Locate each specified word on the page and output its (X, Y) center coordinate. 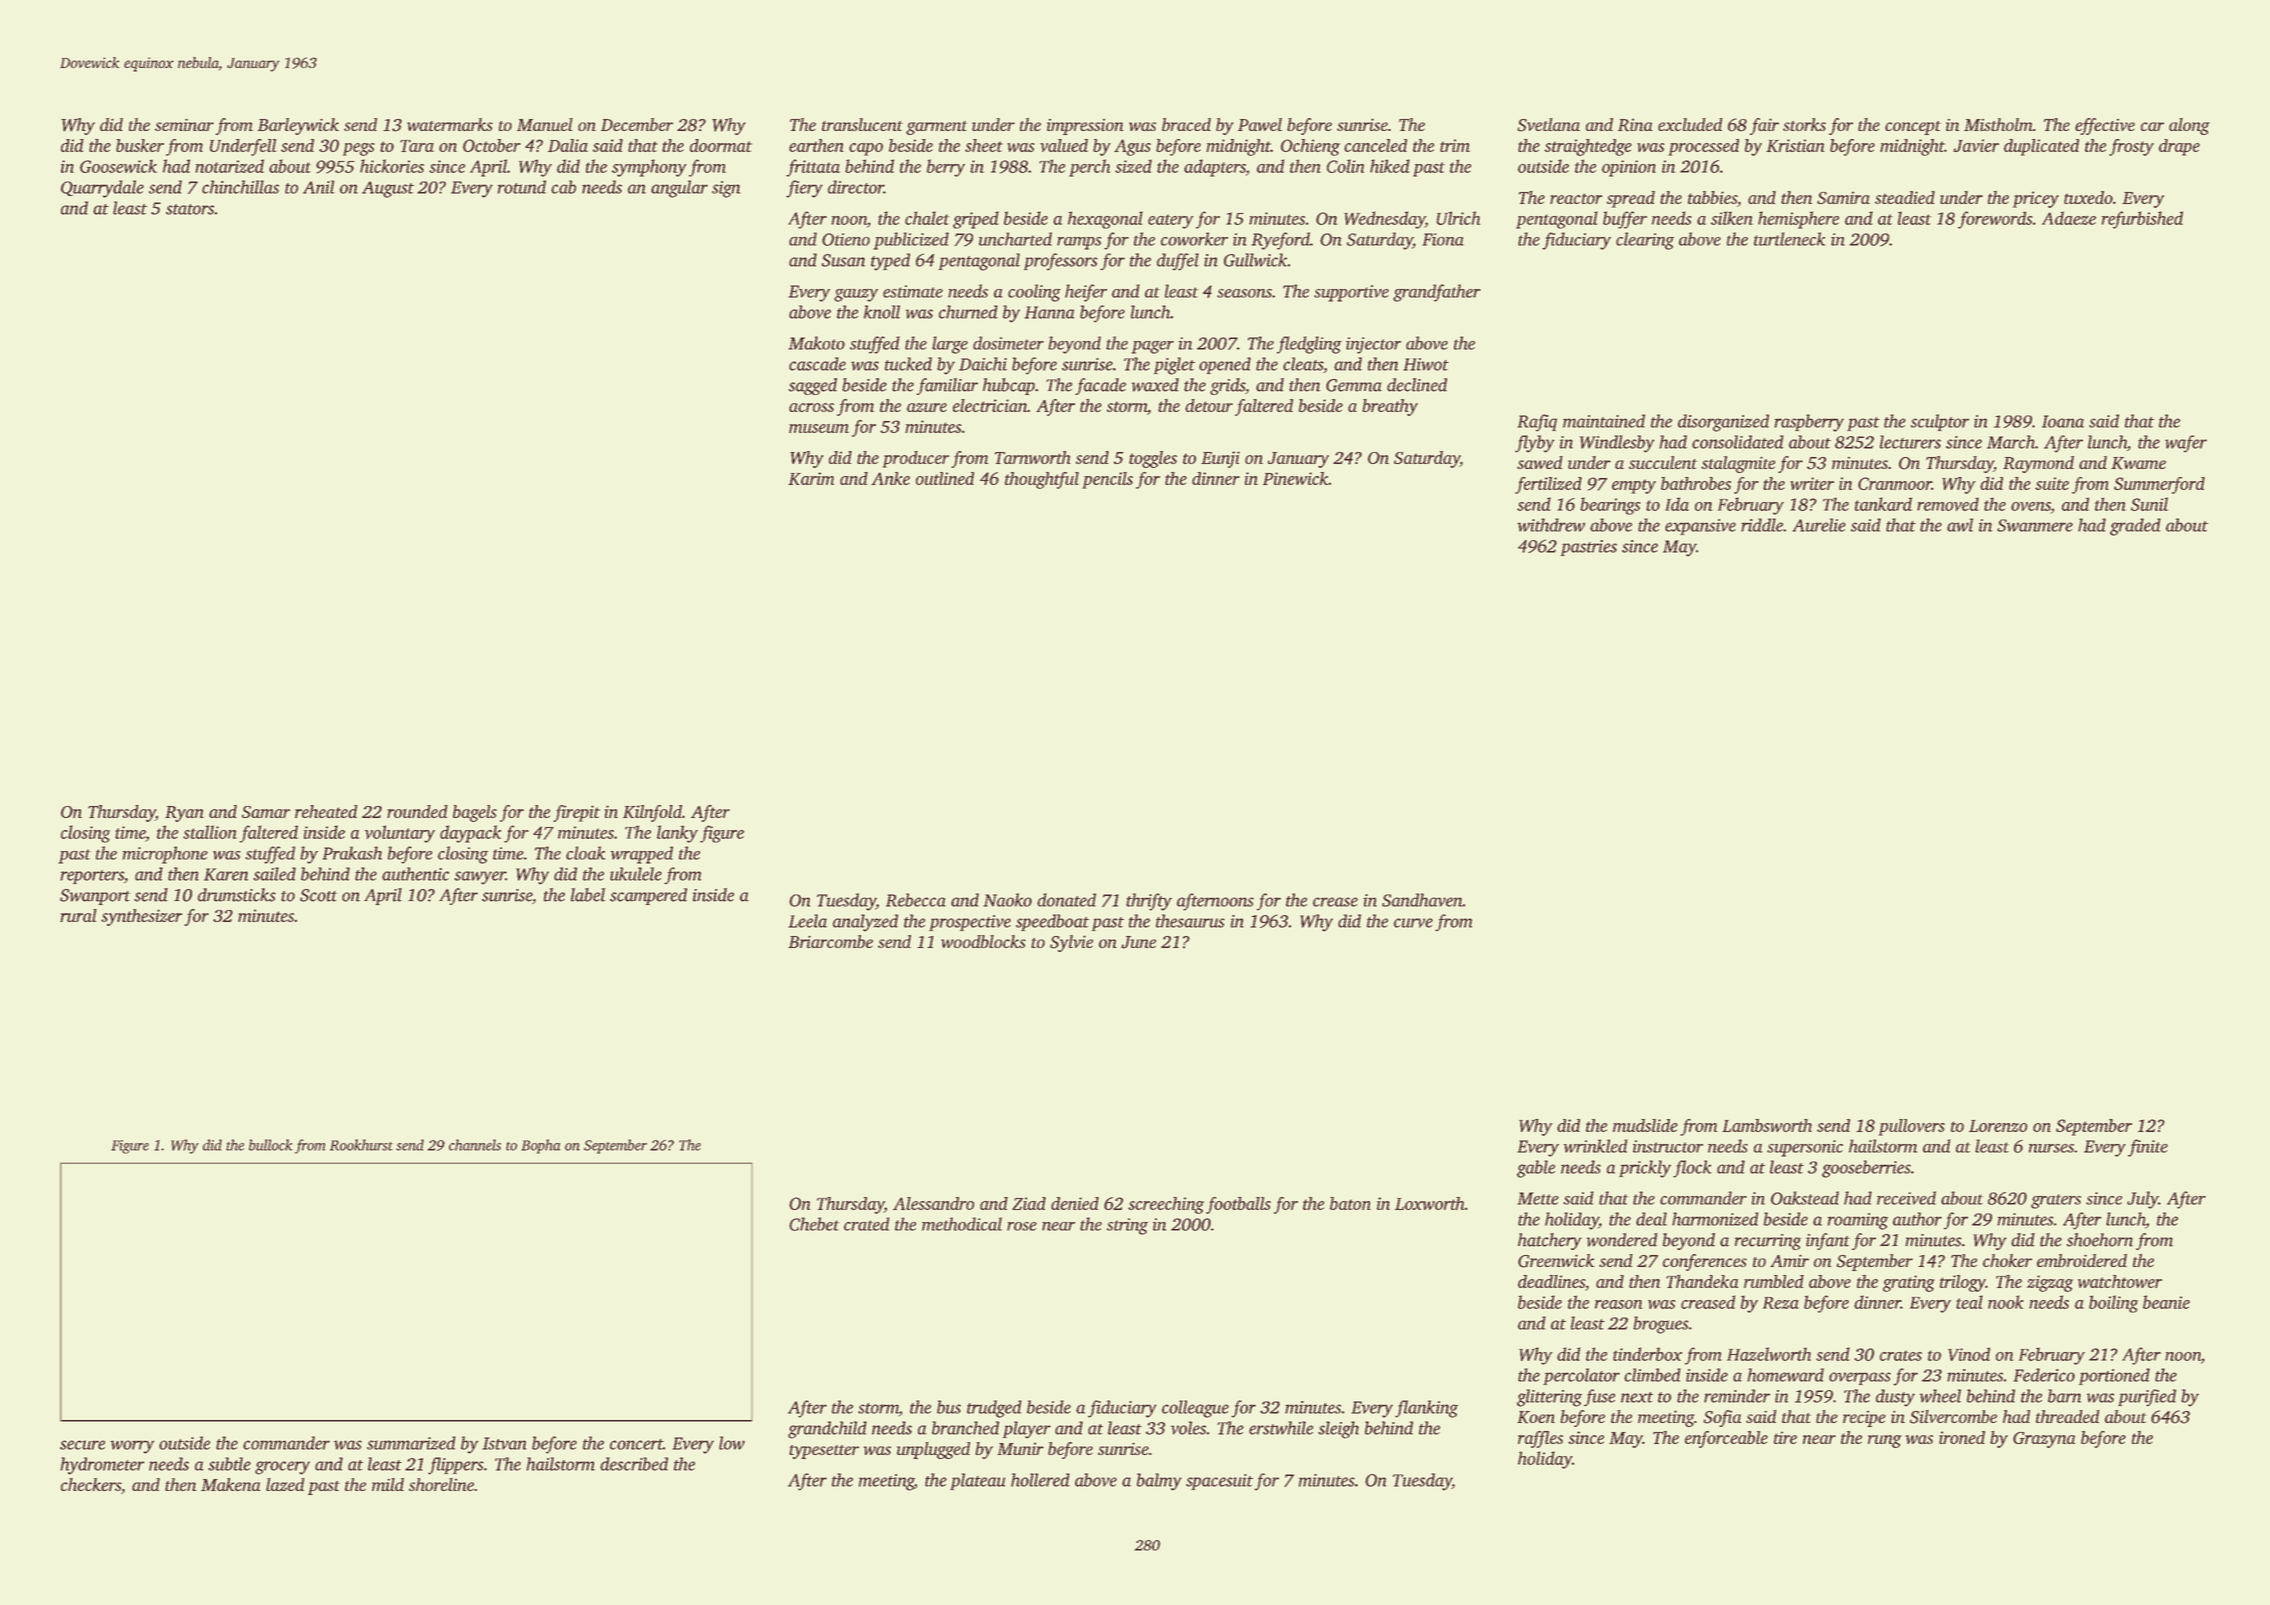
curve (1413, 923)
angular (679, 189)
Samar (266, 812)
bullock (270, 1145)
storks (1804, 124)
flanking (1426, 1409)
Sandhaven (1422, 900)
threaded (2067, 1416)
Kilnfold (652, 813)
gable (1536, 1169)
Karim (811, 478)
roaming (1858, 1221)
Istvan (504, 1443)
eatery (1170, 221)
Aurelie (1819, 525)
